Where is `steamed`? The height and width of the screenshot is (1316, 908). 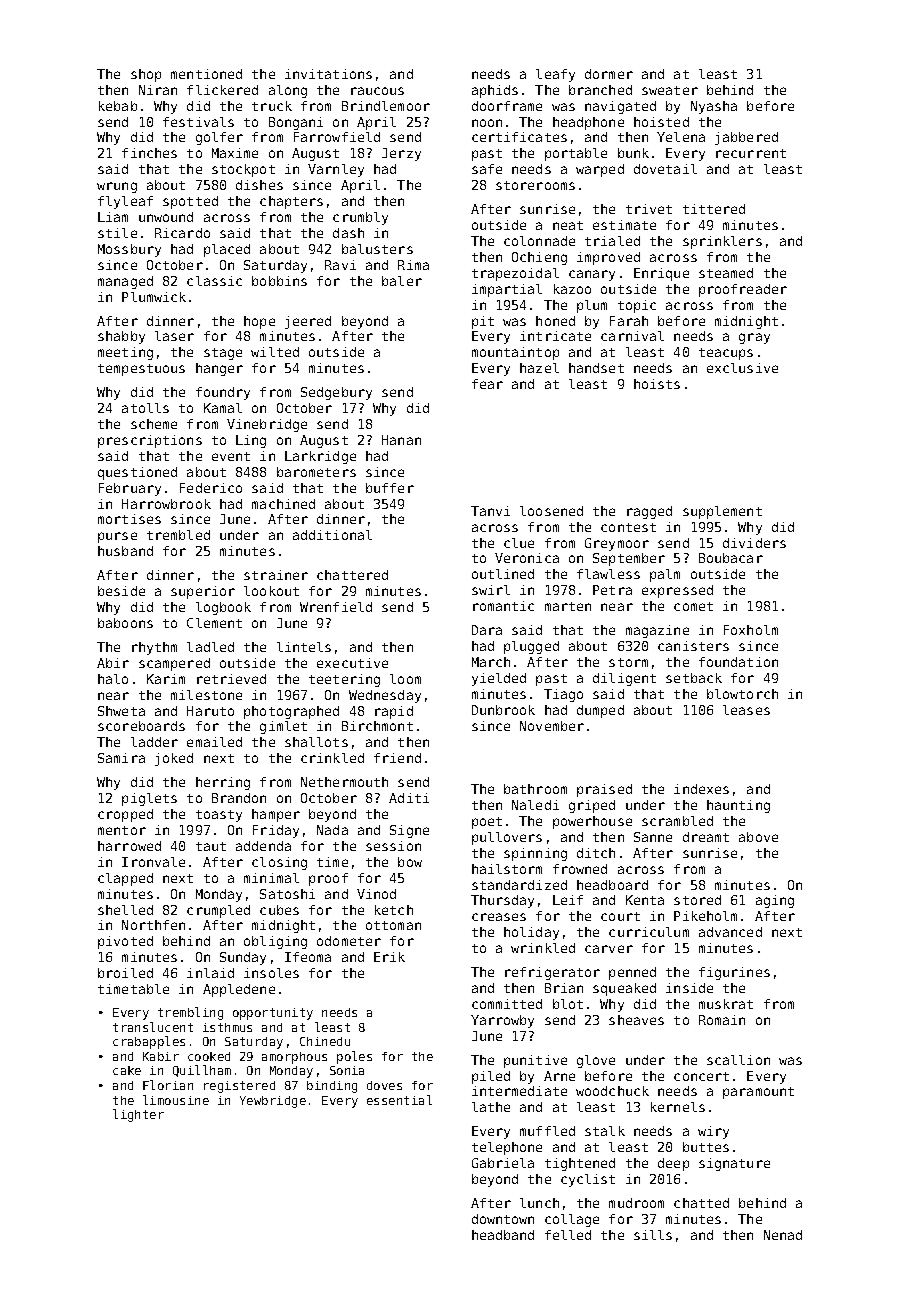
steamed is located at coordinates (726, 273).
